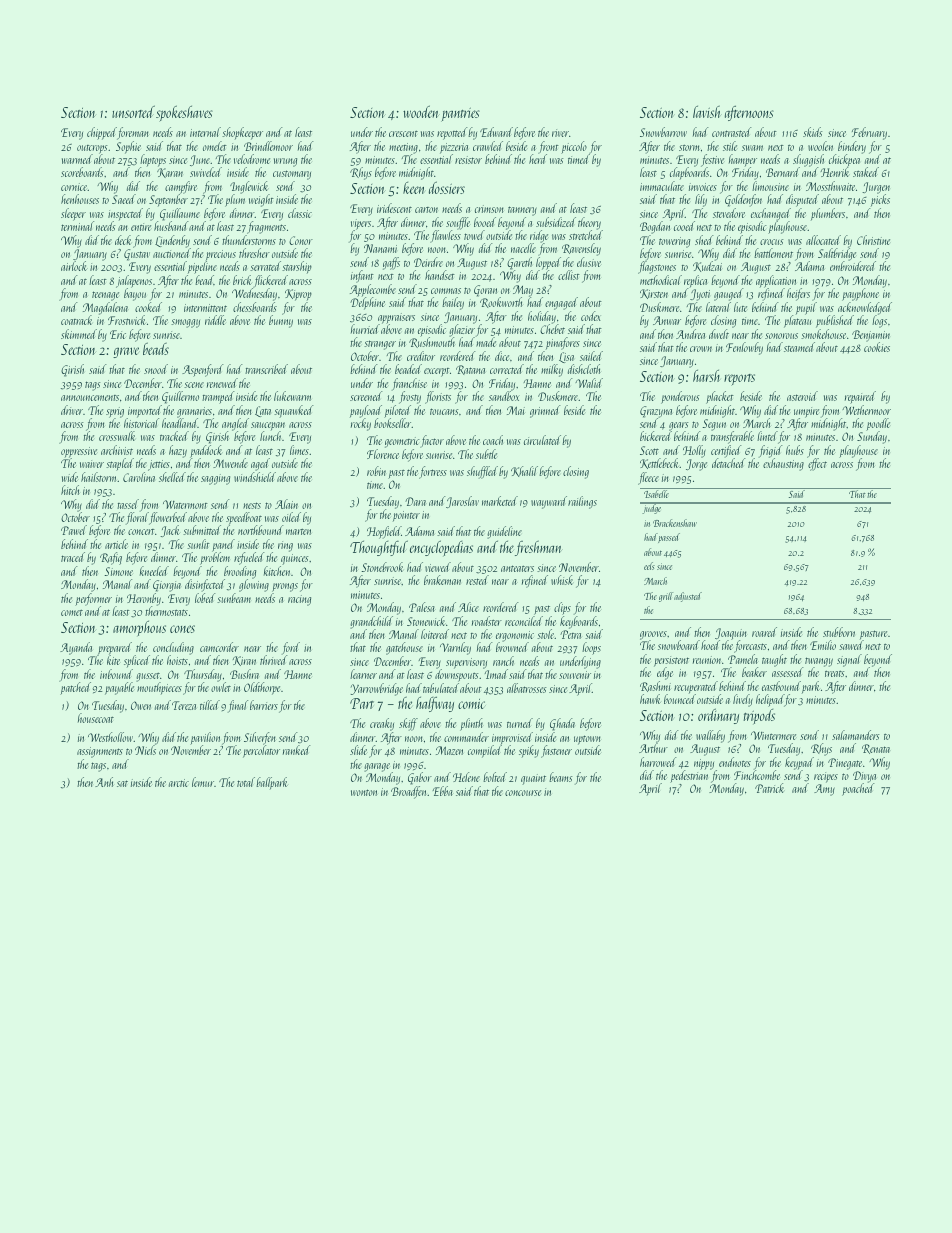 Image resolution: width=952 pixels, height=1233 pixels. I want to click on grave, so click(126, 352).
